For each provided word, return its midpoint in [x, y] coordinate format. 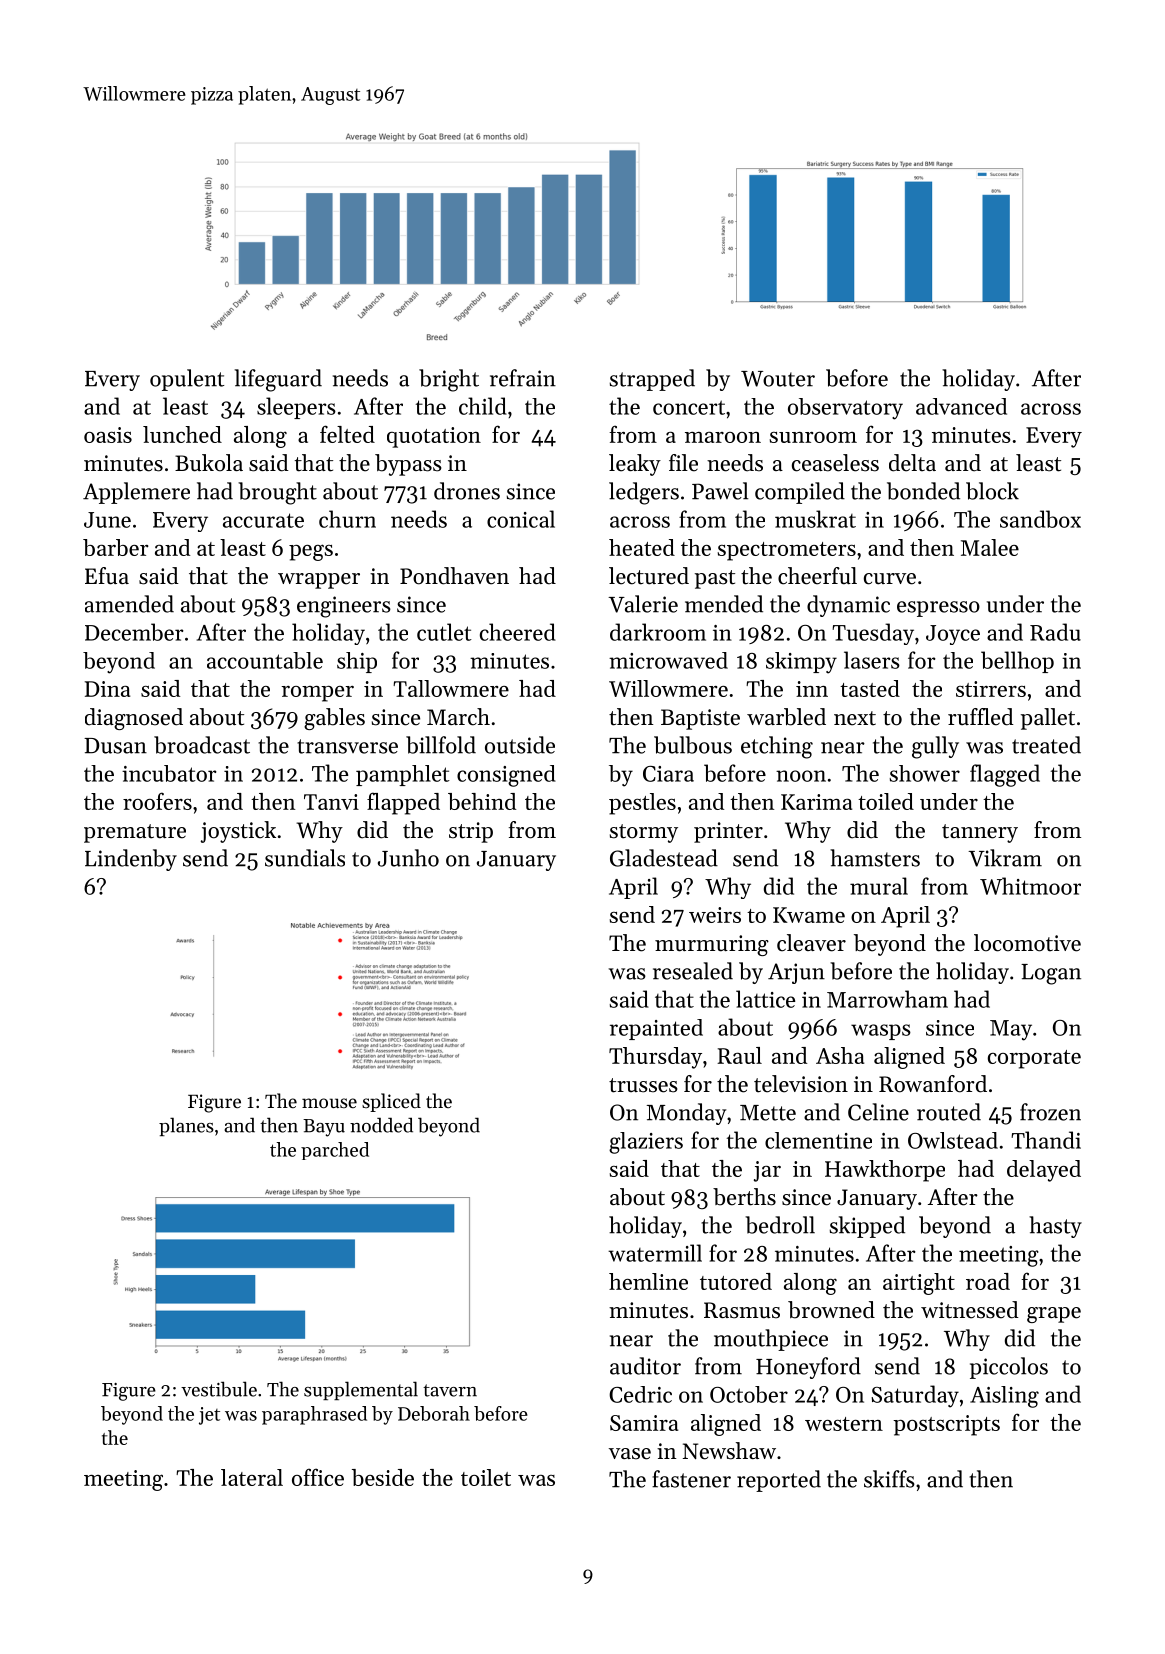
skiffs [889, 1479]
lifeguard [278, 380]
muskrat [815, 519]
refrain [523, 378]
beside [383, 1477]
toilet [486, 1477]
